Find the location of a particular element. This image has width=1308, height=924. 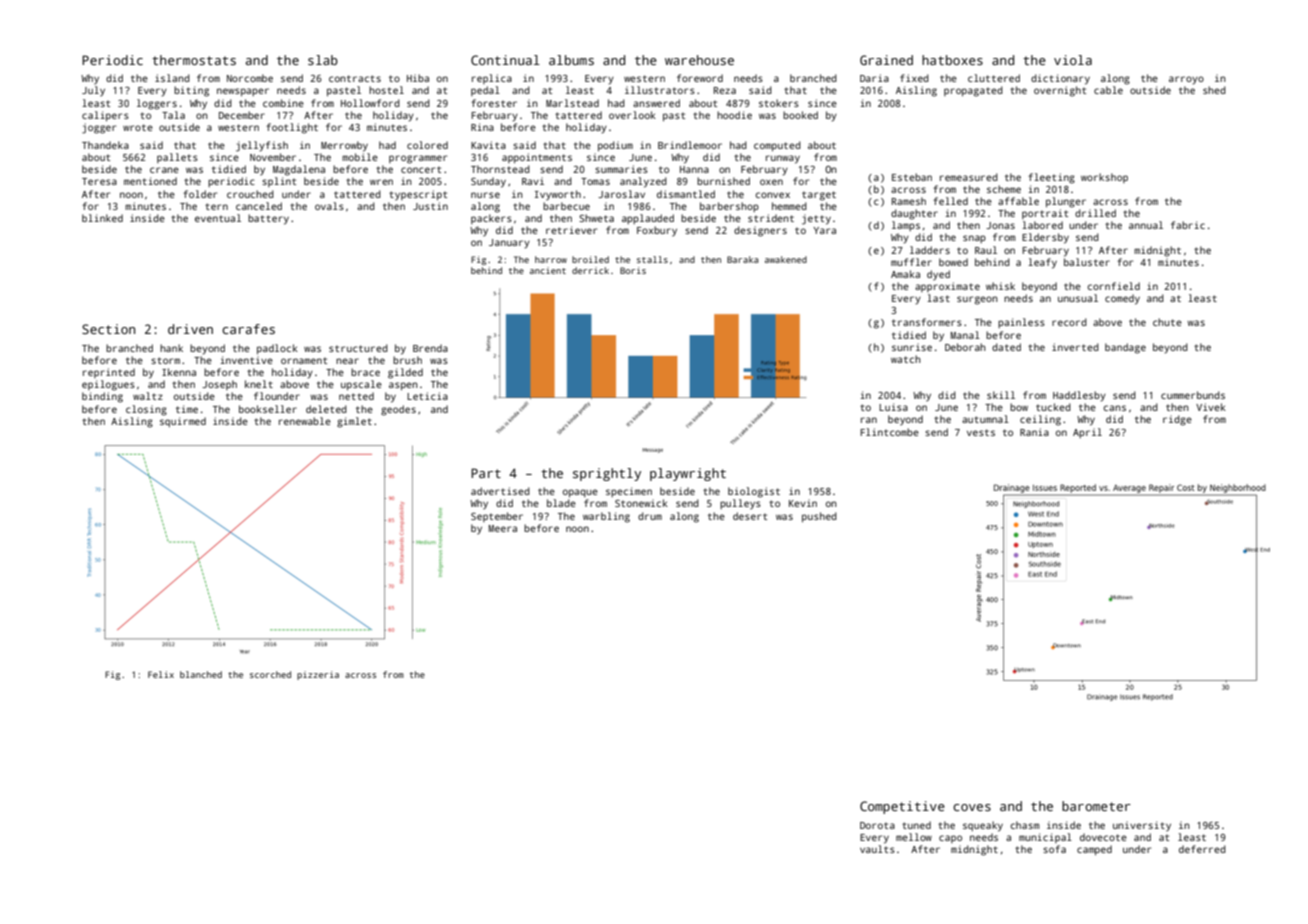

squirmed is located at coordinates (183, 422).
